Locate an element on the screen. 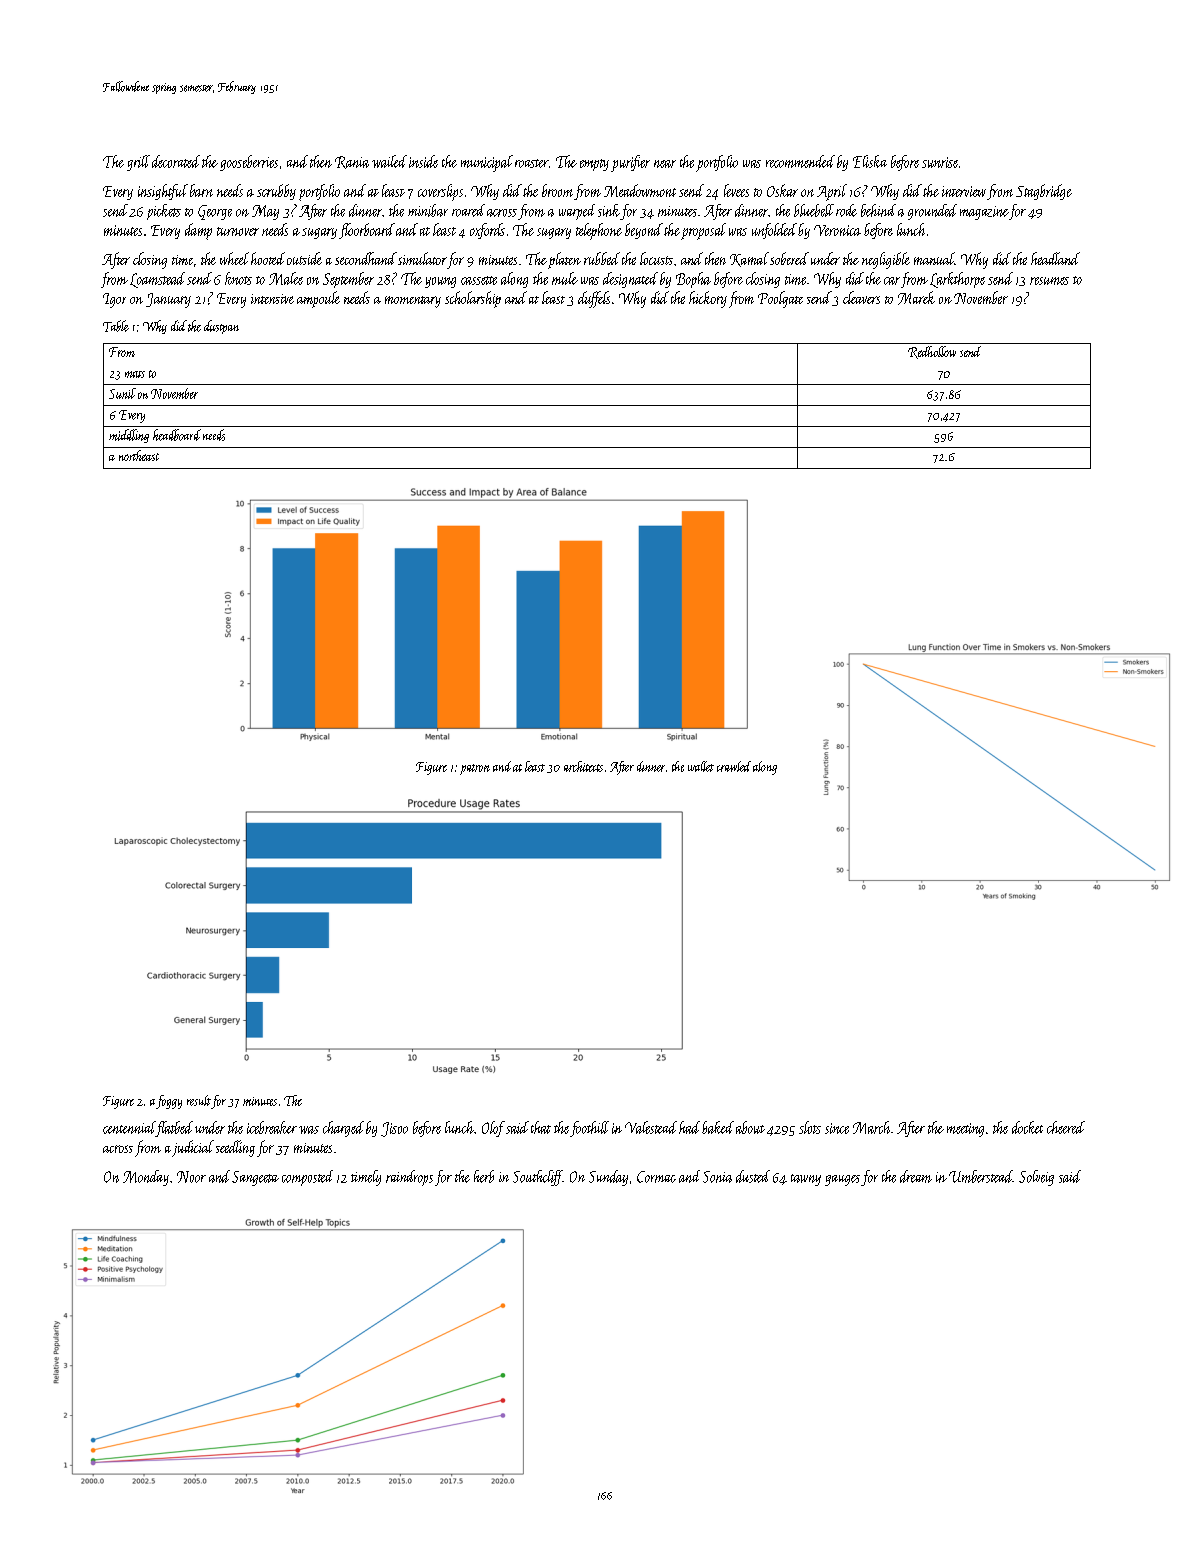 This screenshot has width=1194, height=1545. ampoule is located at coordinates (318, 299).
